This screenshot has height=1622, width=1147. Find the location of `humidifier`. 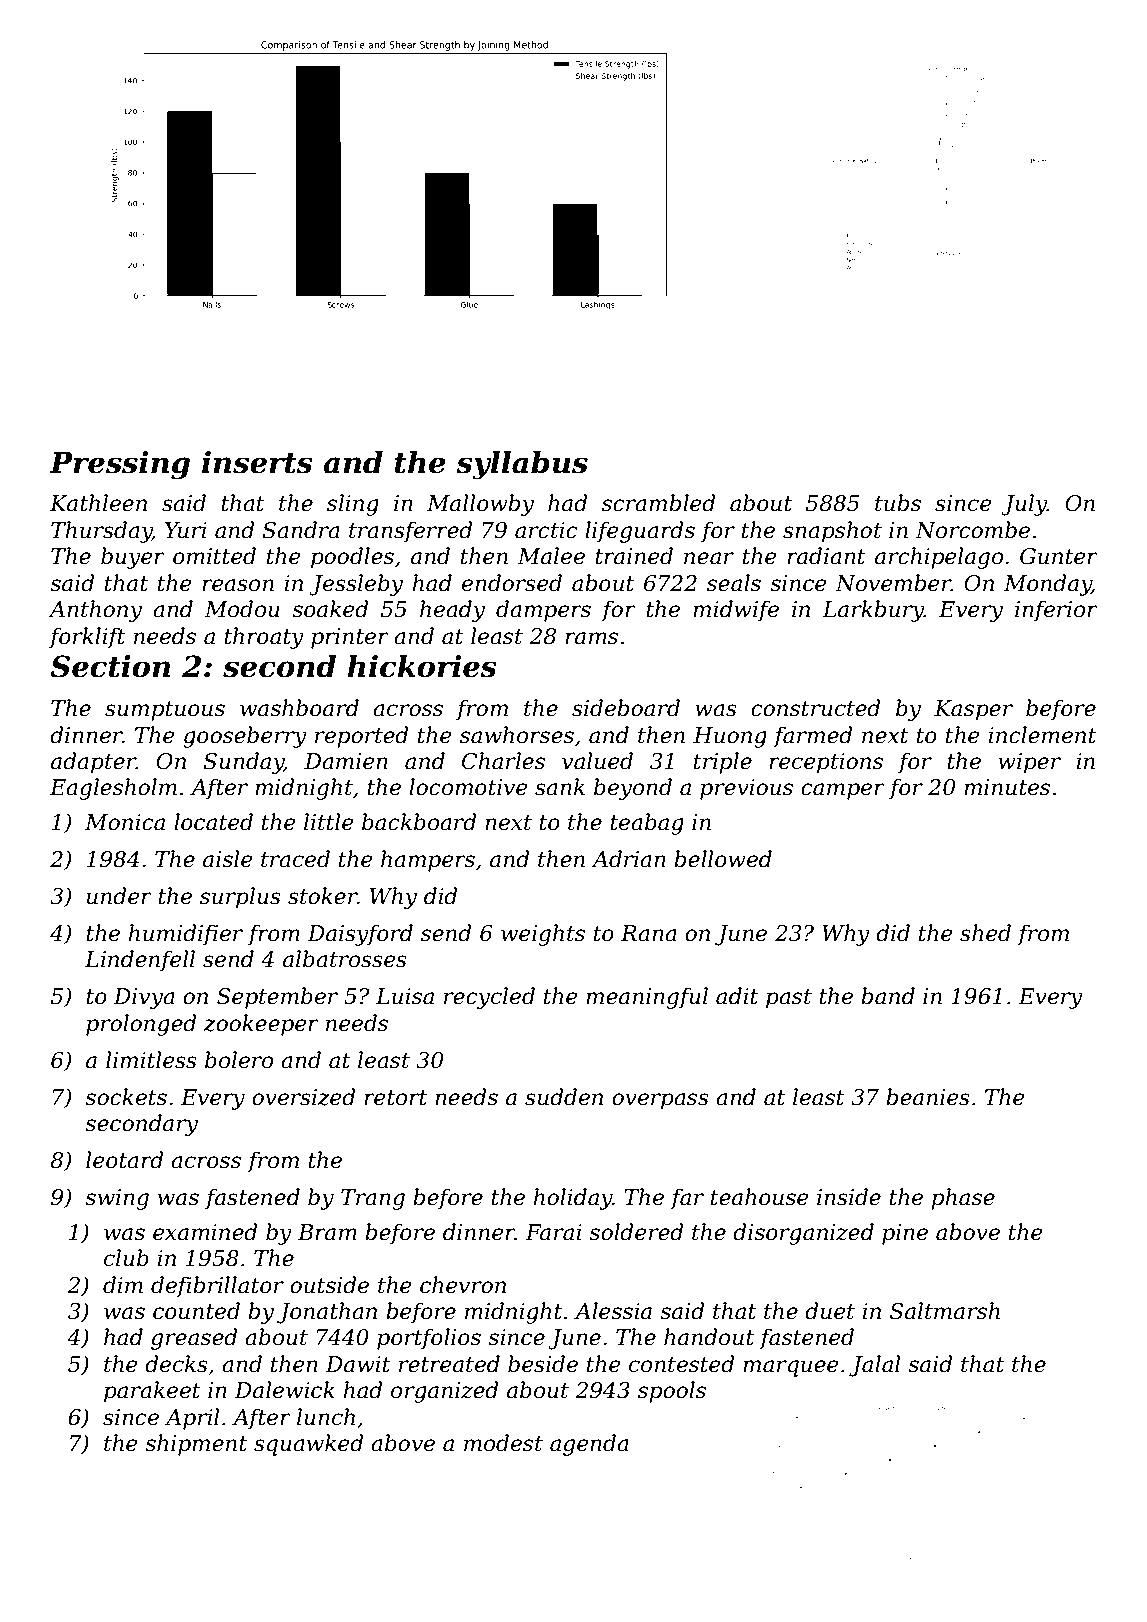

humidifier is located at coordinates (185, 935).
